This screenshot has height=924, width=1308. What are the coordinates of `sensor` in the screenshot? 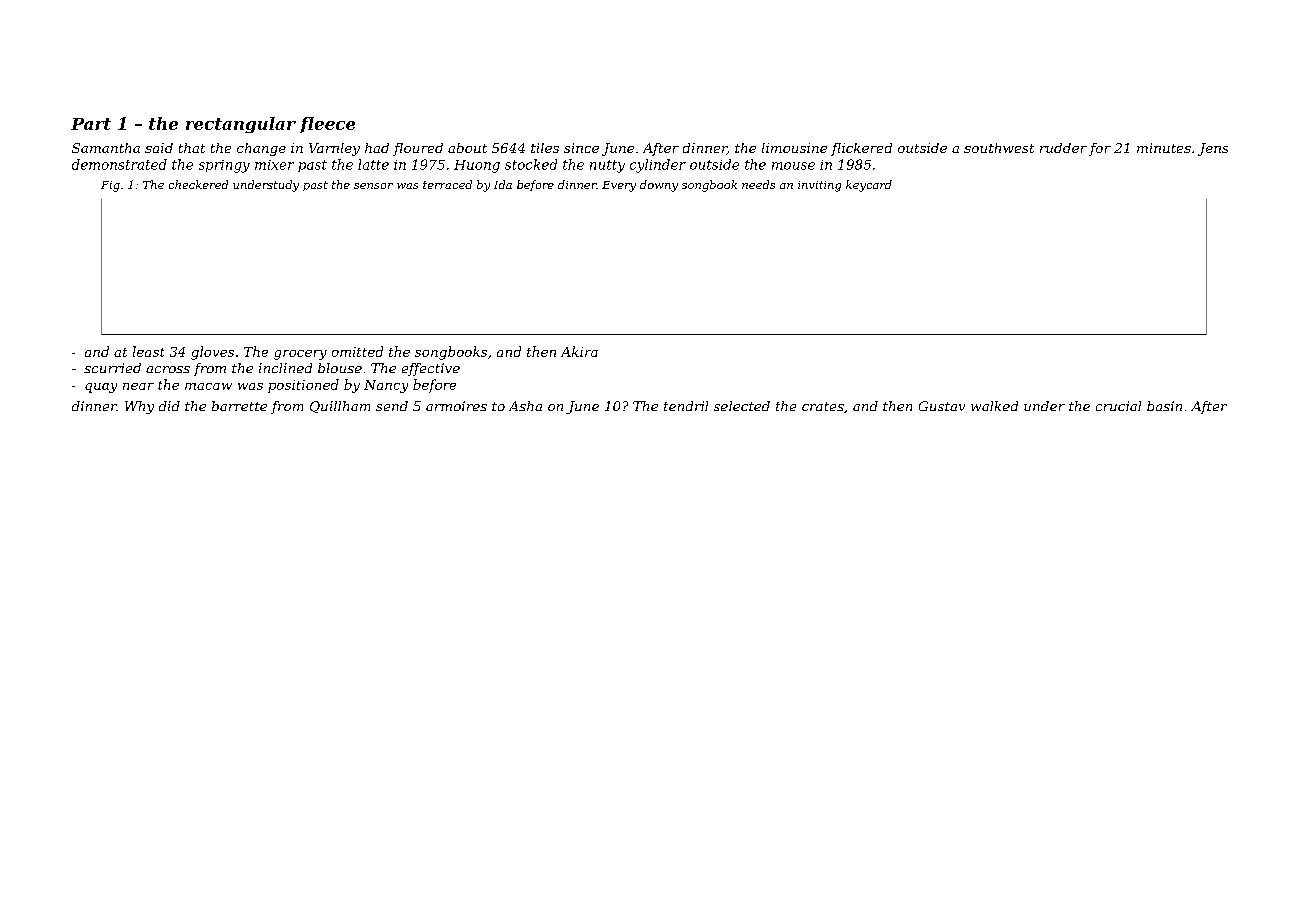 It's located at (373, 186).
